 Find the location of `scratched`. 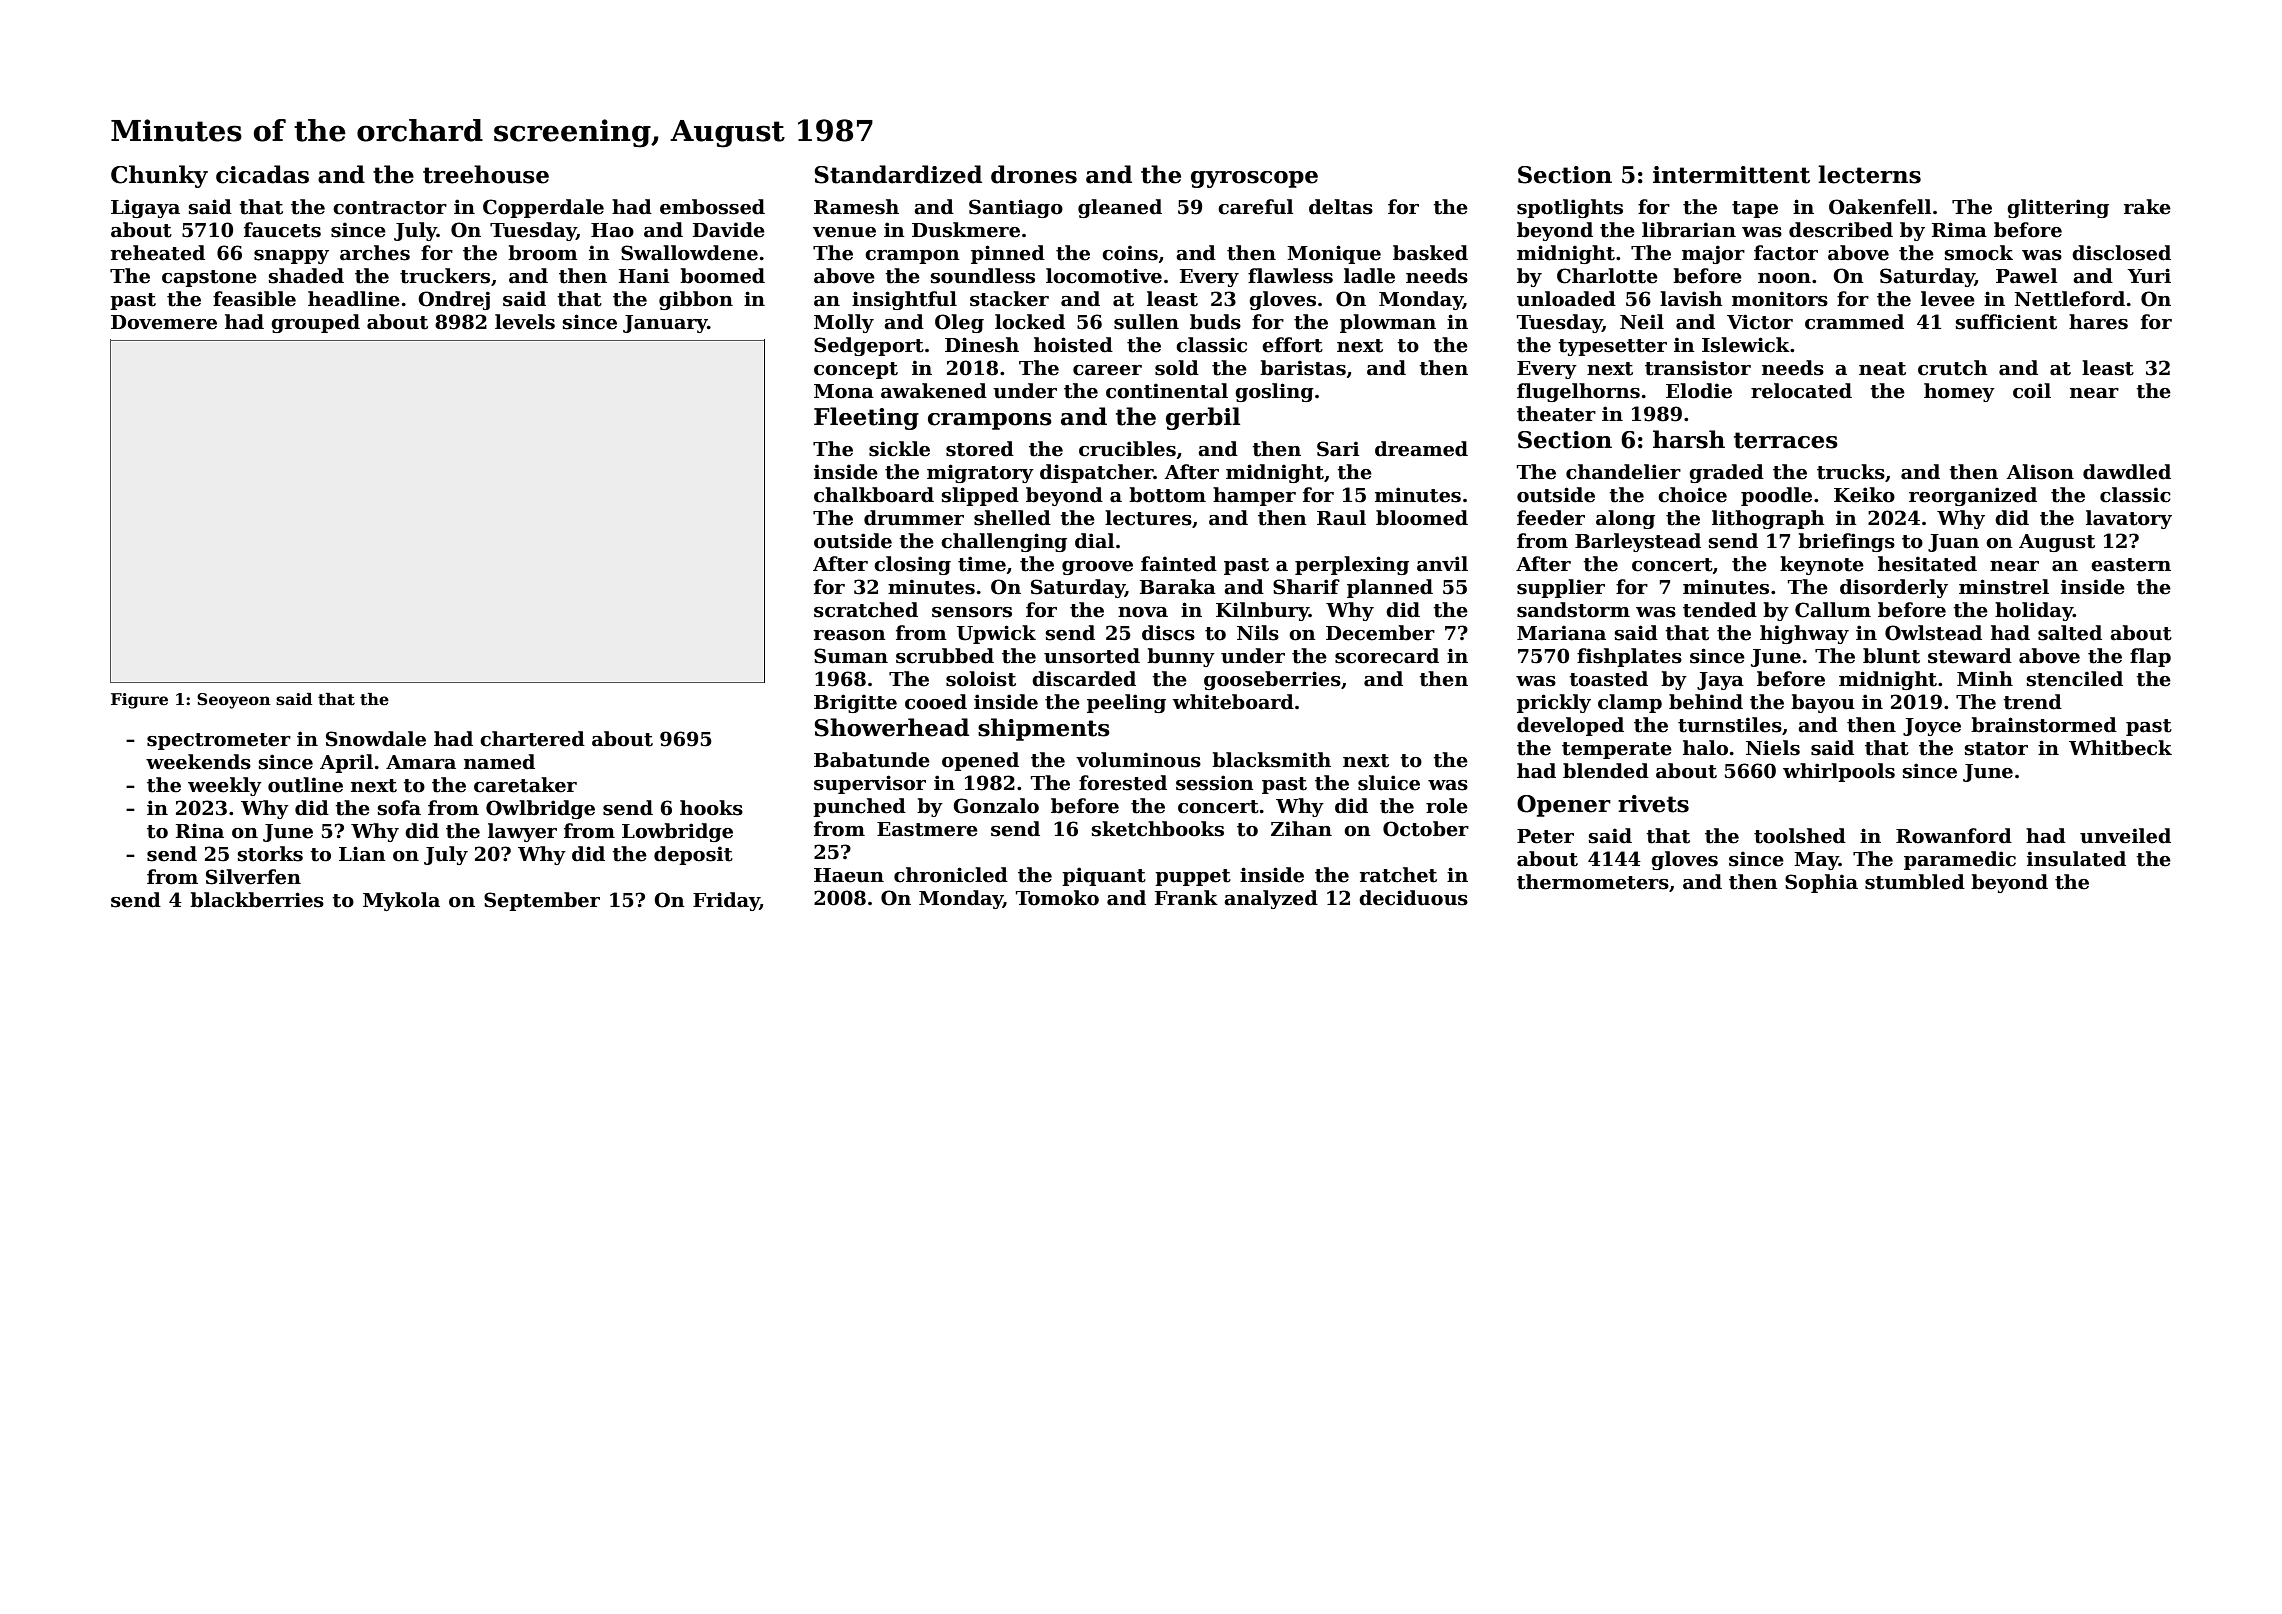

scratched is located at coordinates (866, 610).
